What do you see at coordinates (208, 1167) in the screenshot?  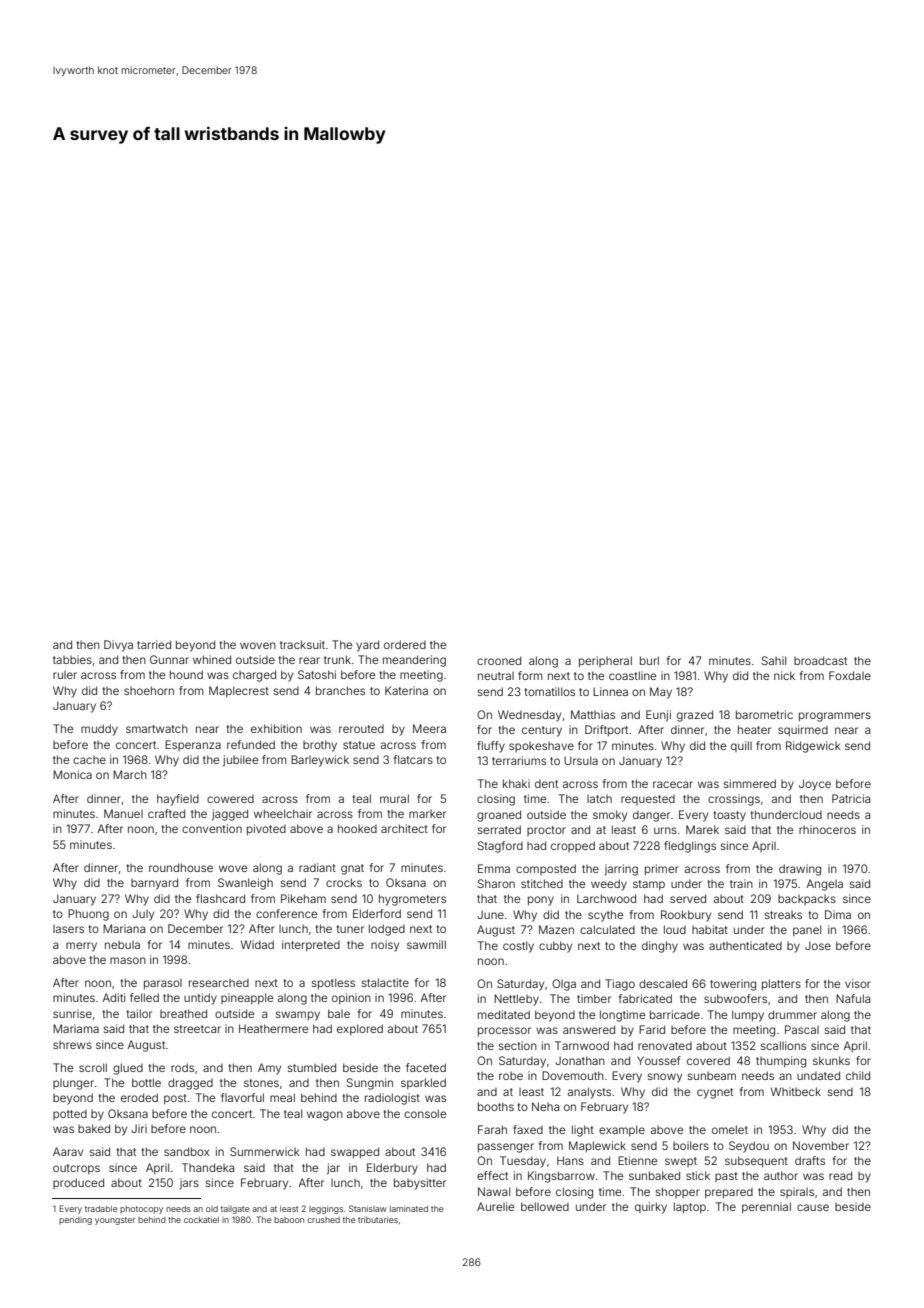 I see `Thandeka` at bounding box center [208, 1167].
